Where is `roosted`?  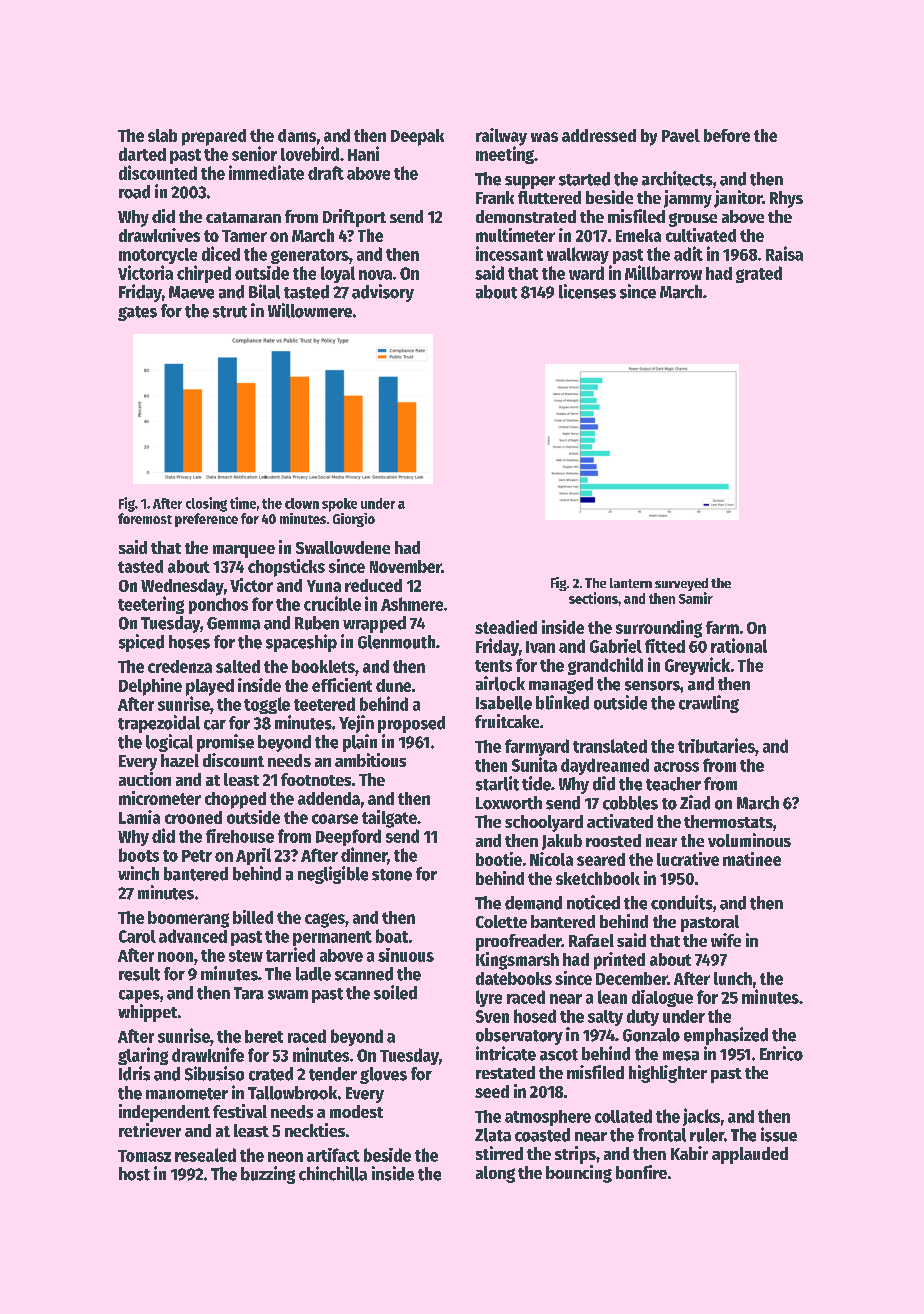
roosted is located at coordinates (613, 840).
